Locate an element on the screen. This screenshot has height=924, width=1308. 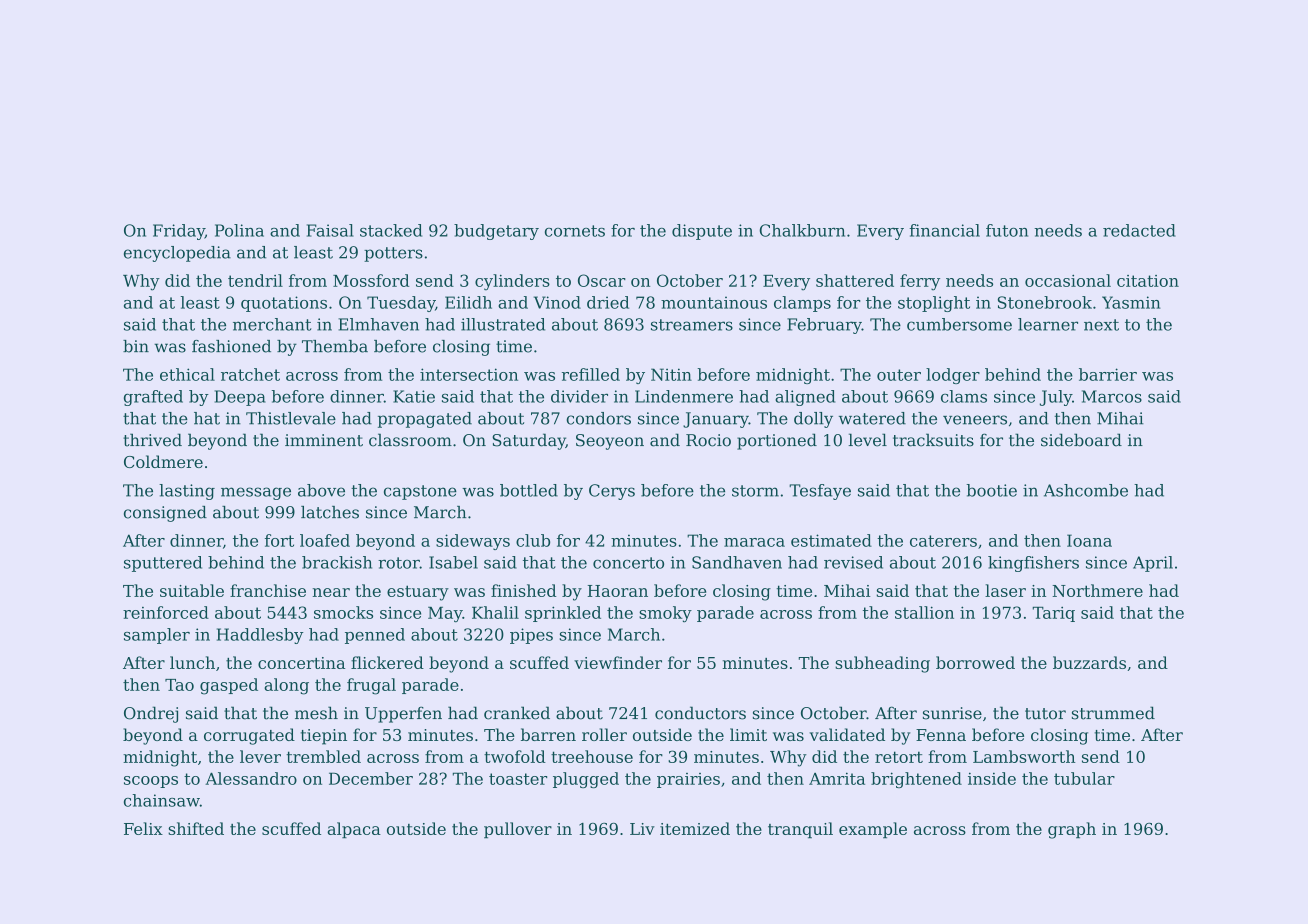
Faisal is located at coordinates (330, 230).
